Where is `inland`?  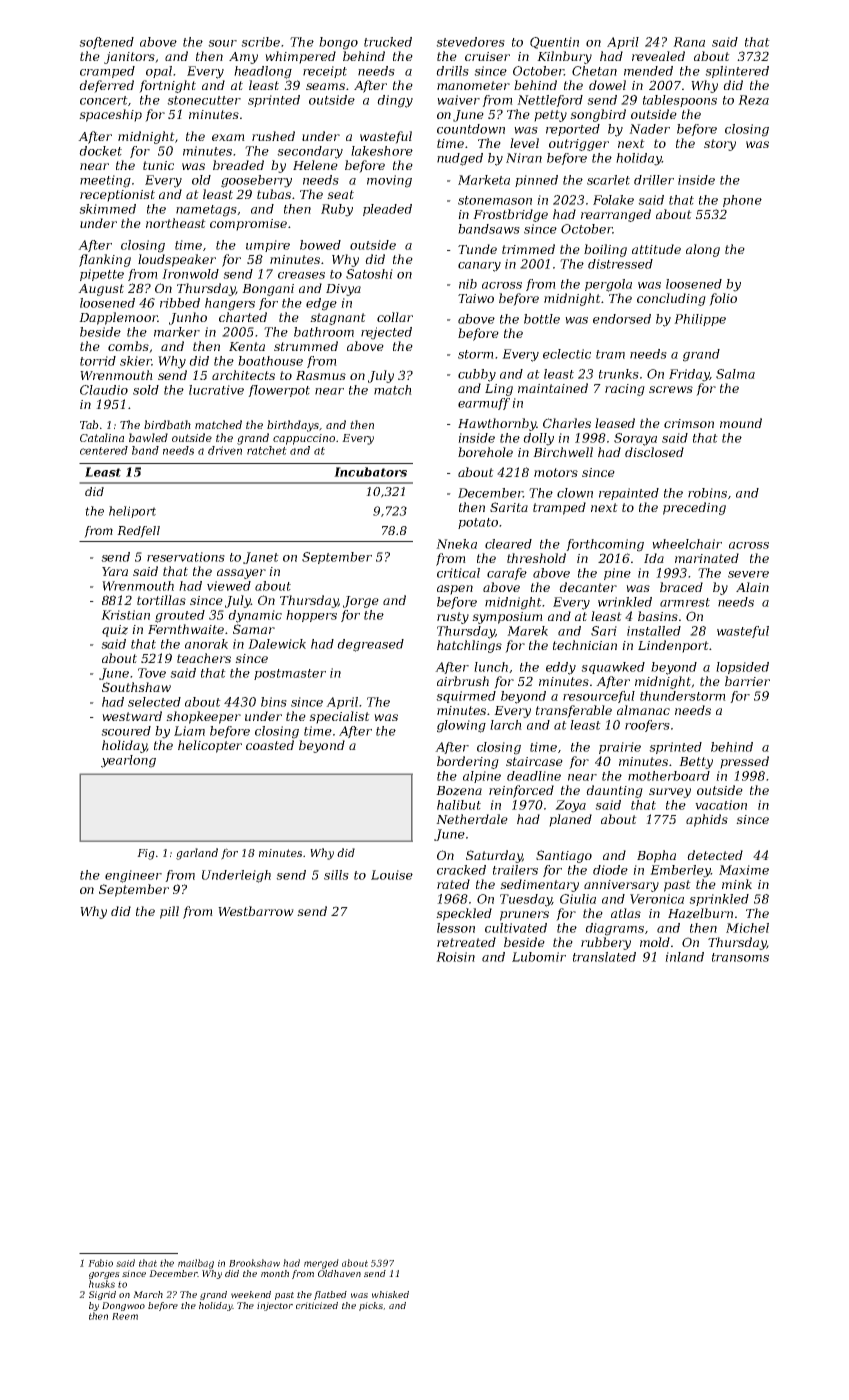 inland is located at coordinates (684, 957).
